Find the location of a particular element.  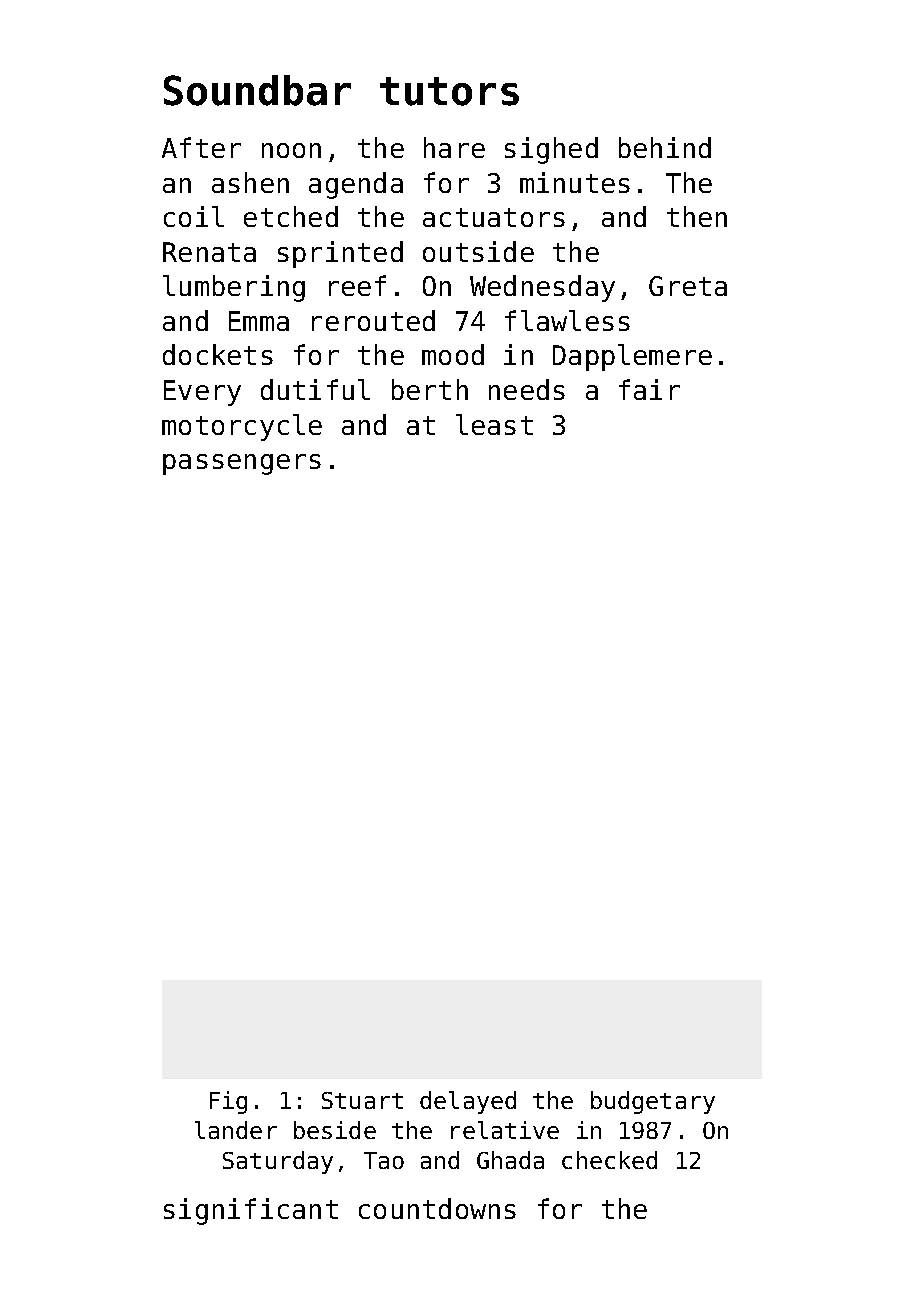

passengers is located at coordinates (242, 464).
